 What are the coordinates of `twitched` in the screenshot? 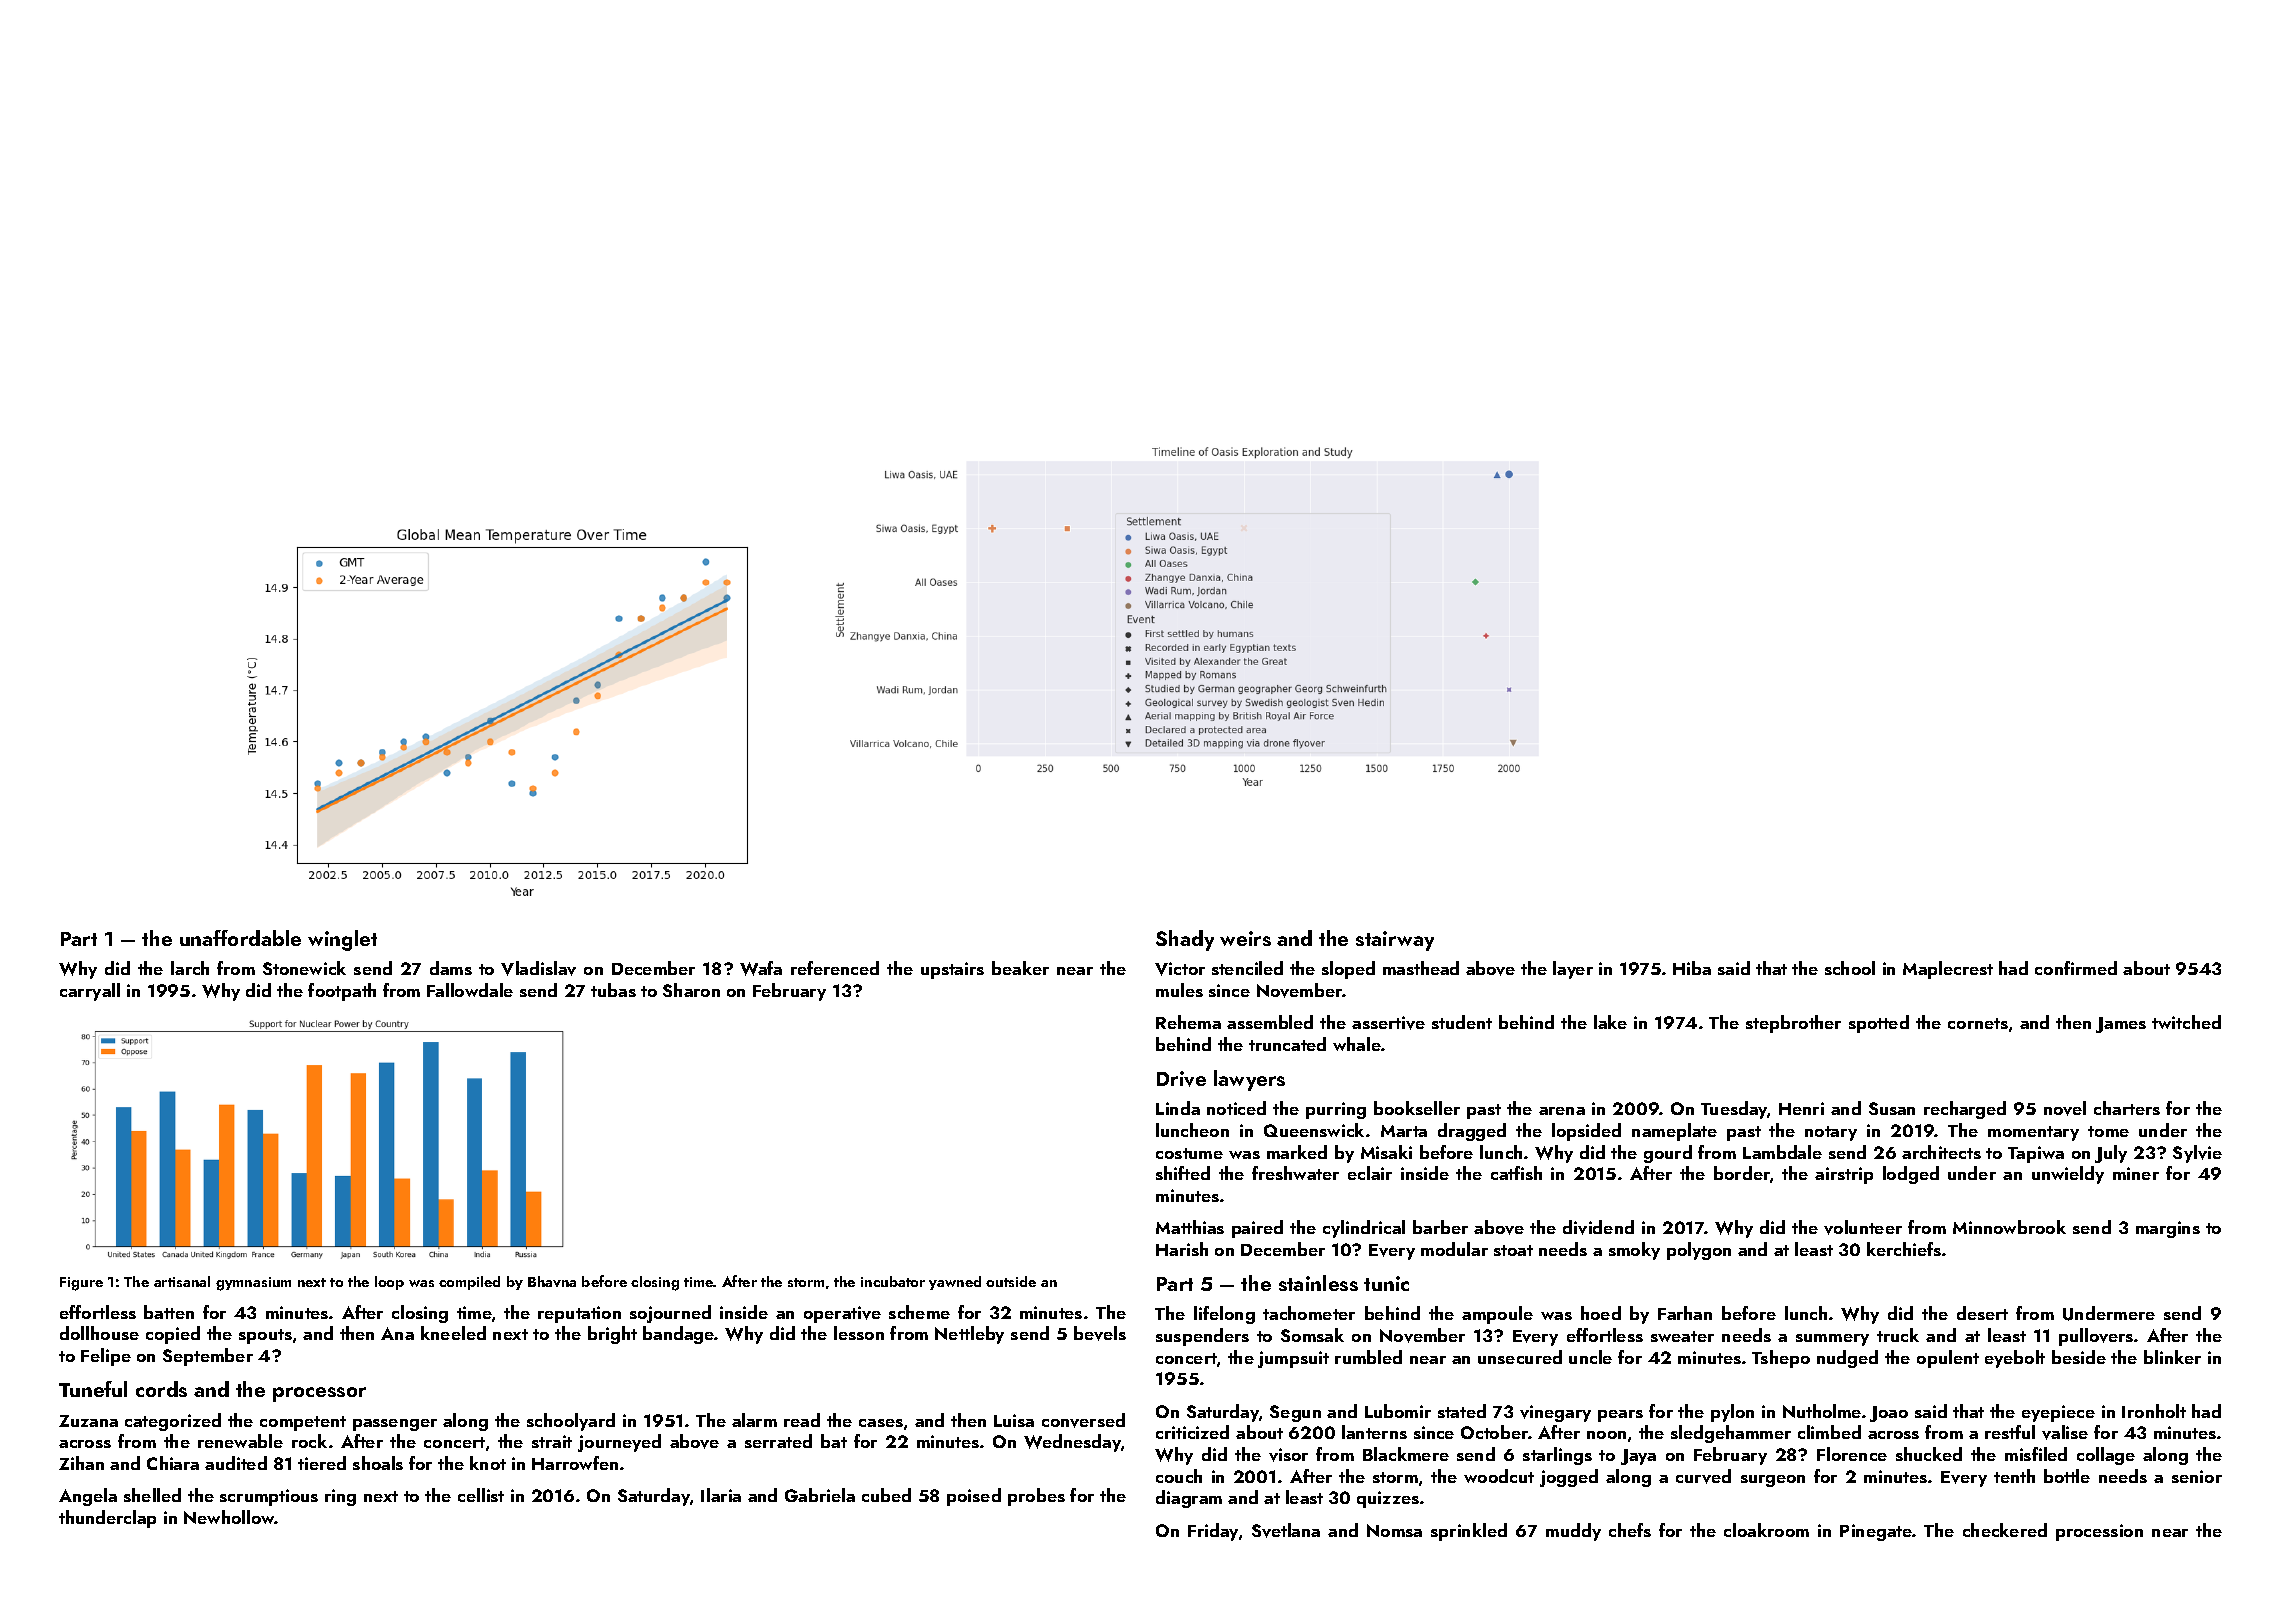 It's located at (2186, 1022).
